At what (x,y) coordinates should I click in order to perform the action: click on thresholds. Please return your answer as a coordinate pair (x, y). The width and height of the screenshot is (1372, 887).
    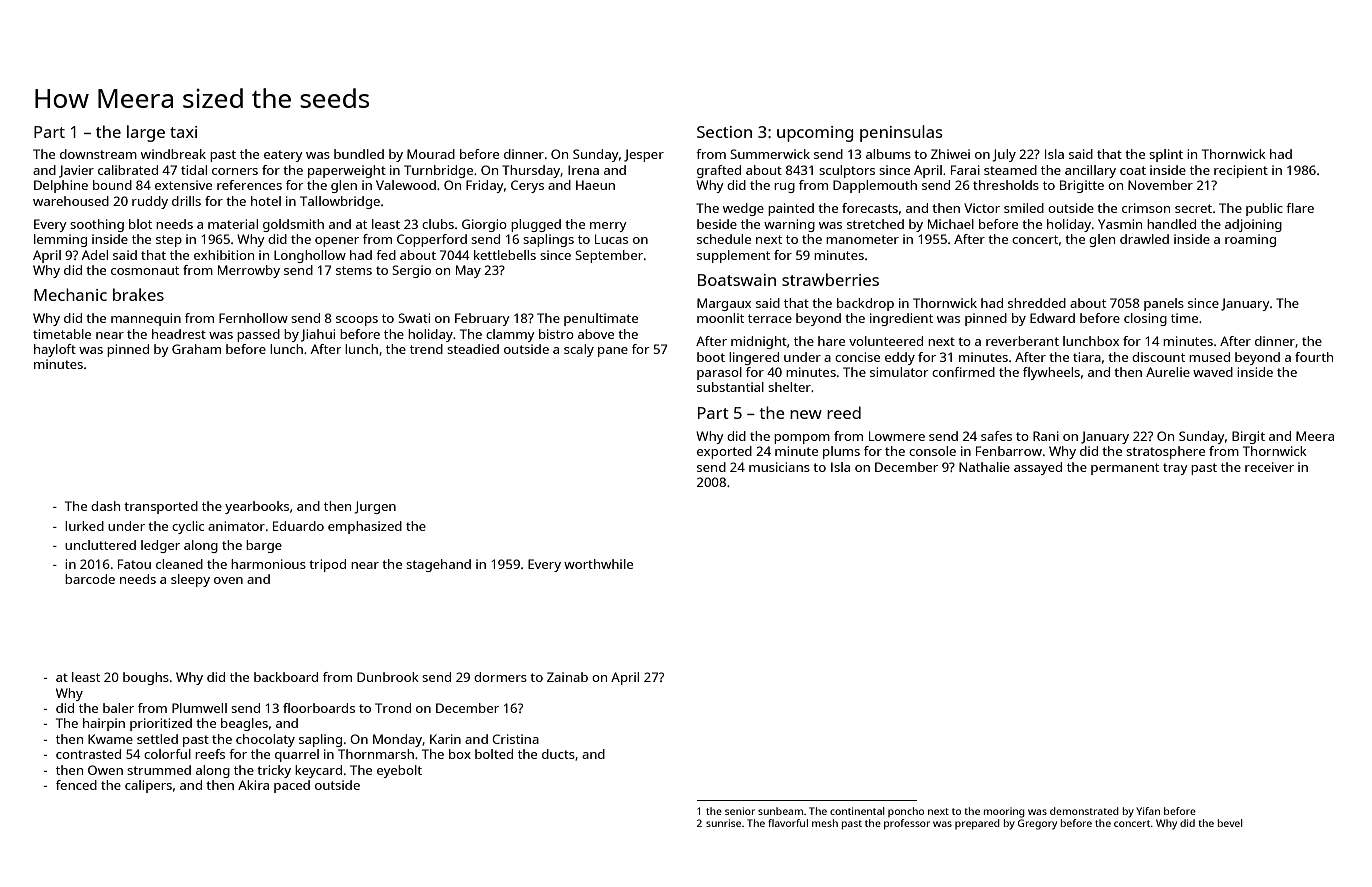
    Looking at the image, I should click on (1006, 185).
